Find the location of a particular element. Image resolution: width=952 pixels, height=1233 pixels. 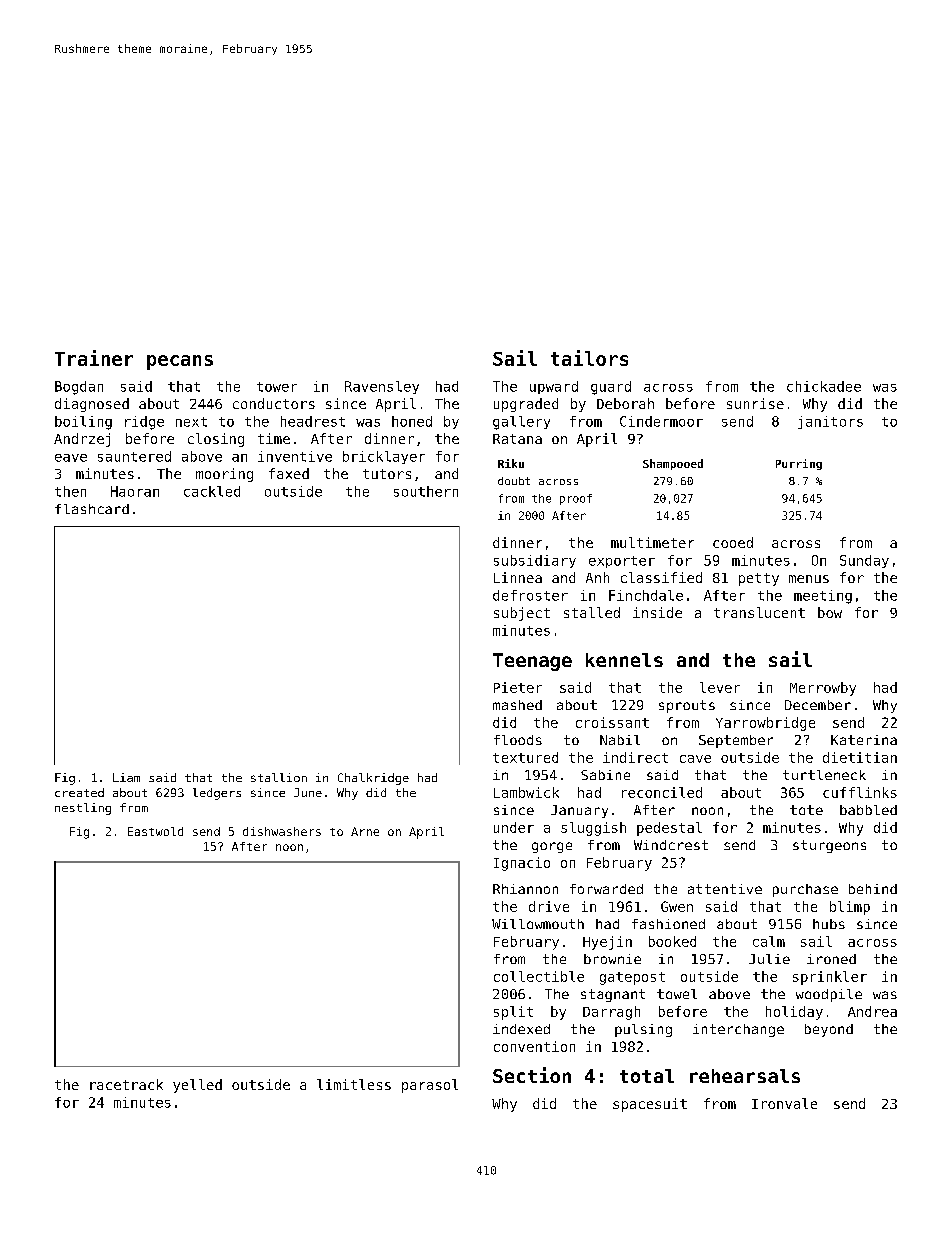

Shampooed is located at coordinates (673, 464).
